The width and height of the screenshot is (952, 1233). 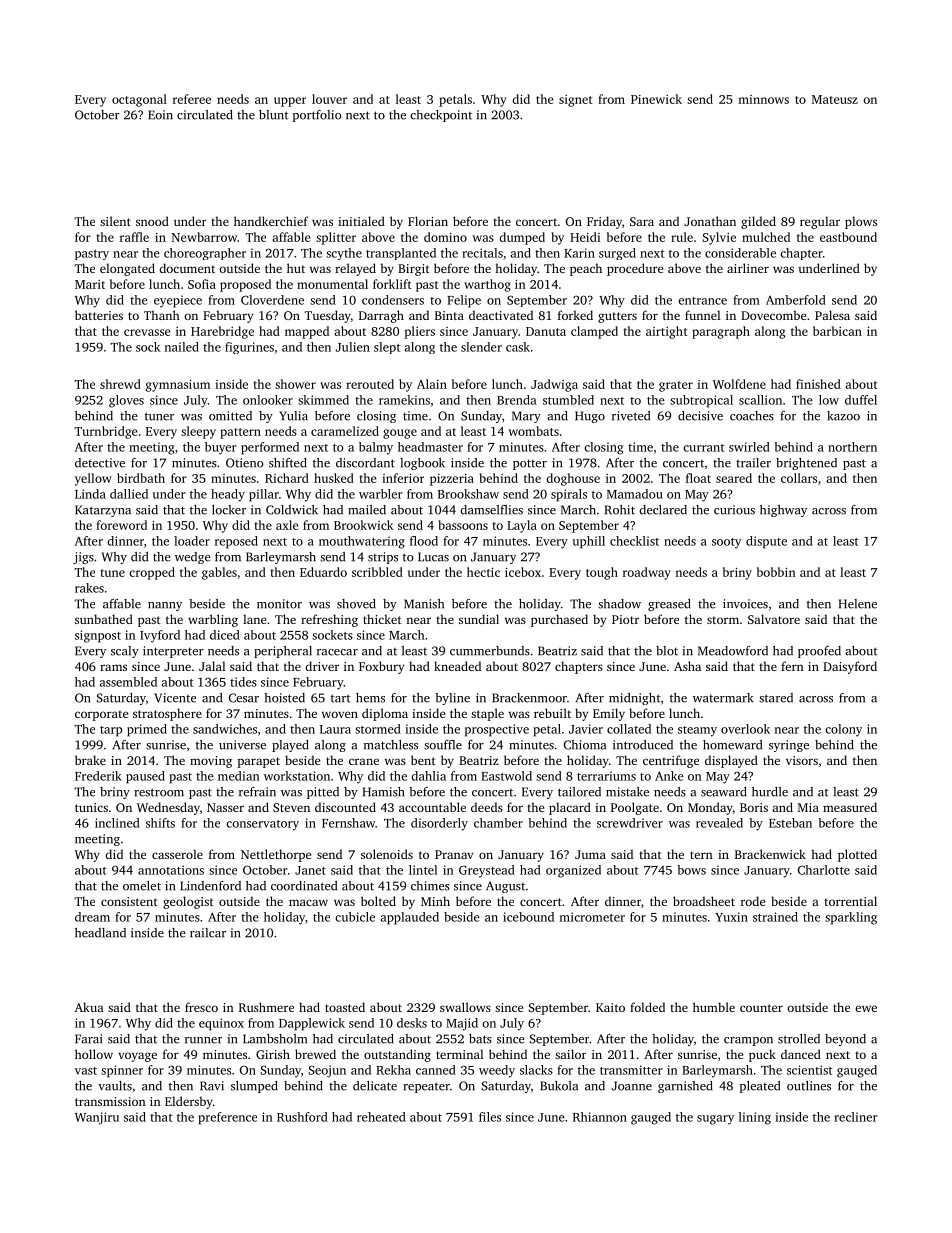 What do you see at coordinates (702, 301) in the screenshot?
I see `entrance` at bounding box center [702, 301].
